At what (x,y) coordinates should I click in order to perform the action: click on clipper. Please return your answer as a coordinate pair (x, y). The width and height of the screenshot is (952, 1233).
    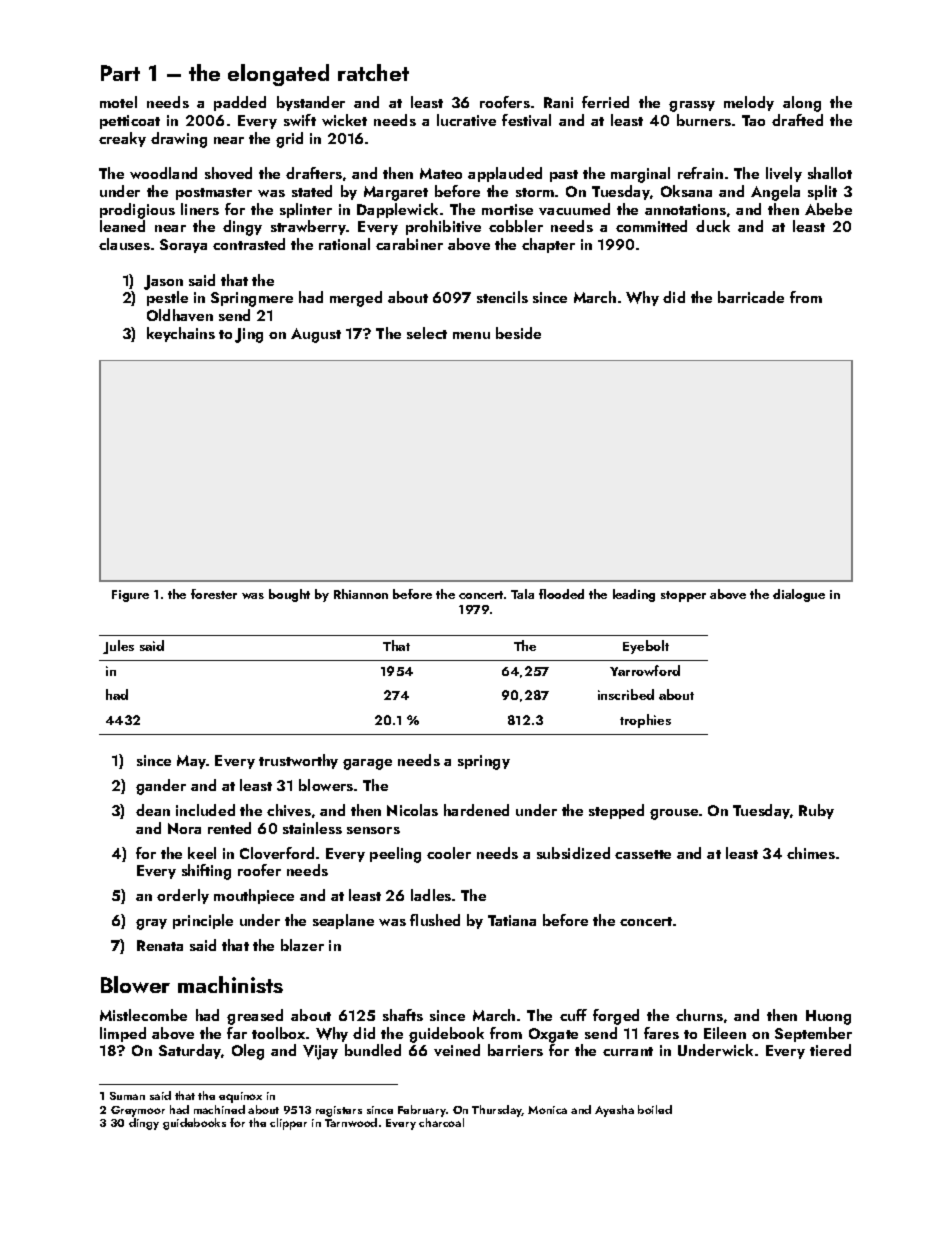
    Looking at the image, I should click on (288, 1124).
